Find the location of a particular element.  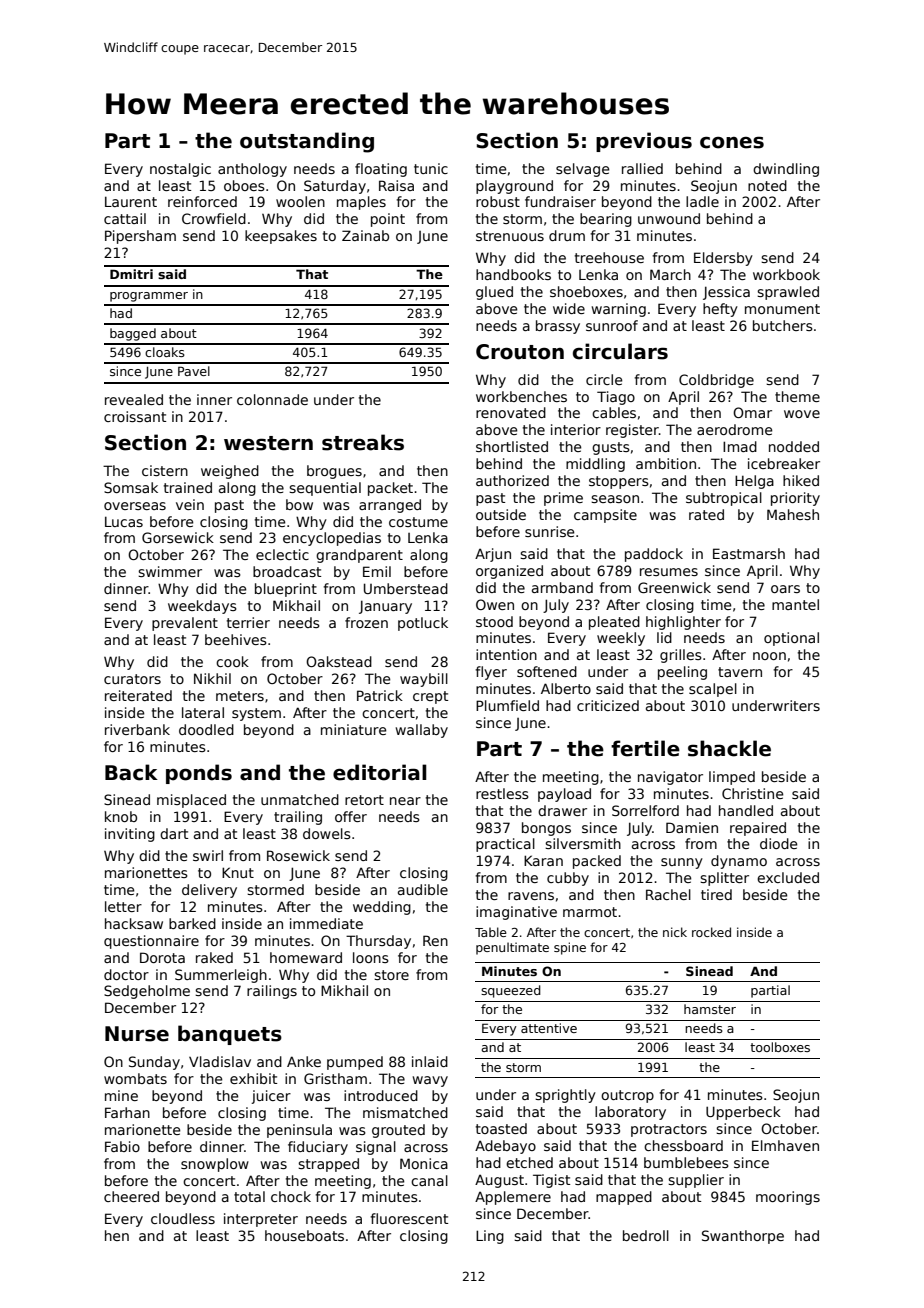

stood is located at coordinates (494, 621).
